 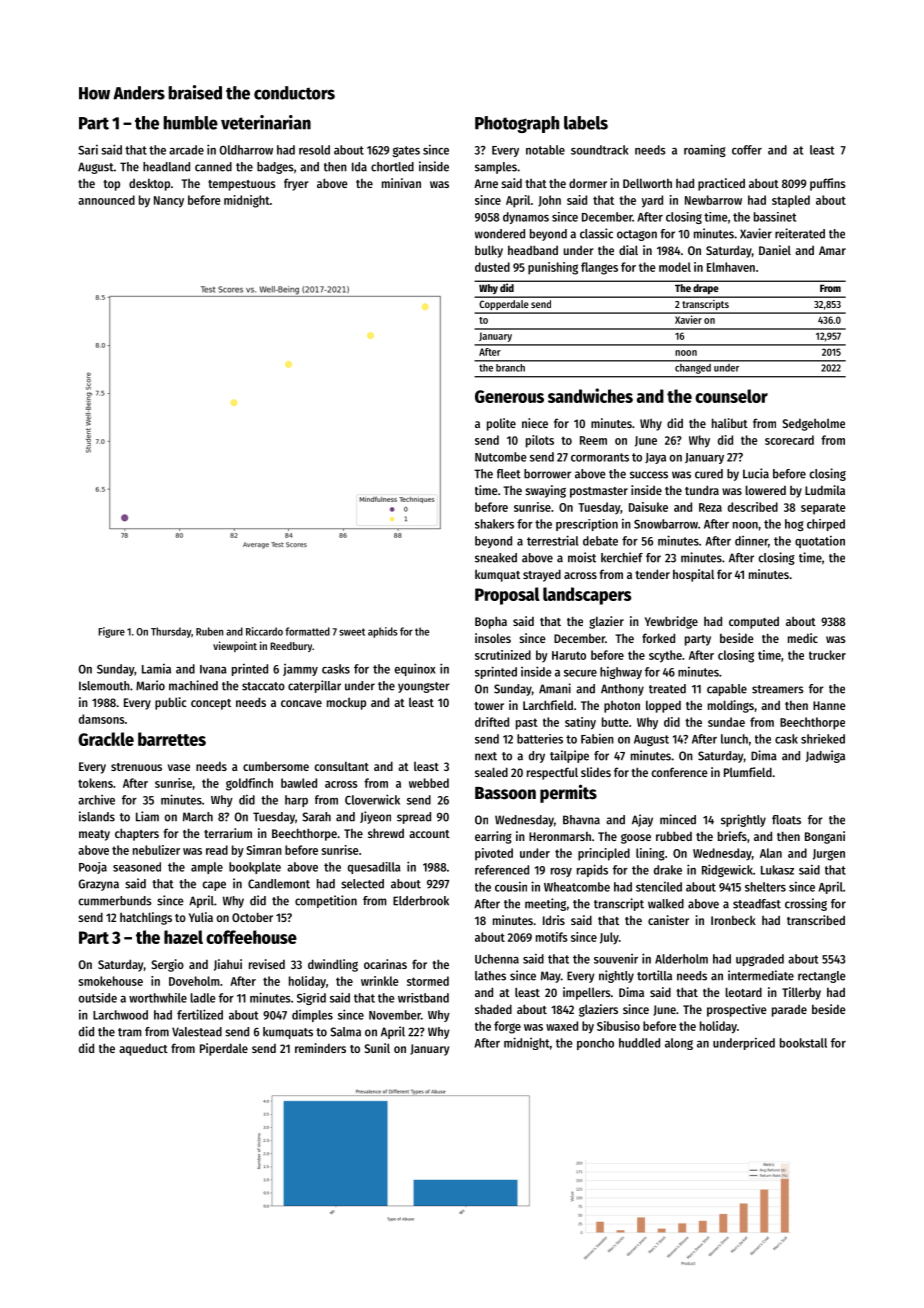 I want to click on cousin, so click(x=511, y=887).
